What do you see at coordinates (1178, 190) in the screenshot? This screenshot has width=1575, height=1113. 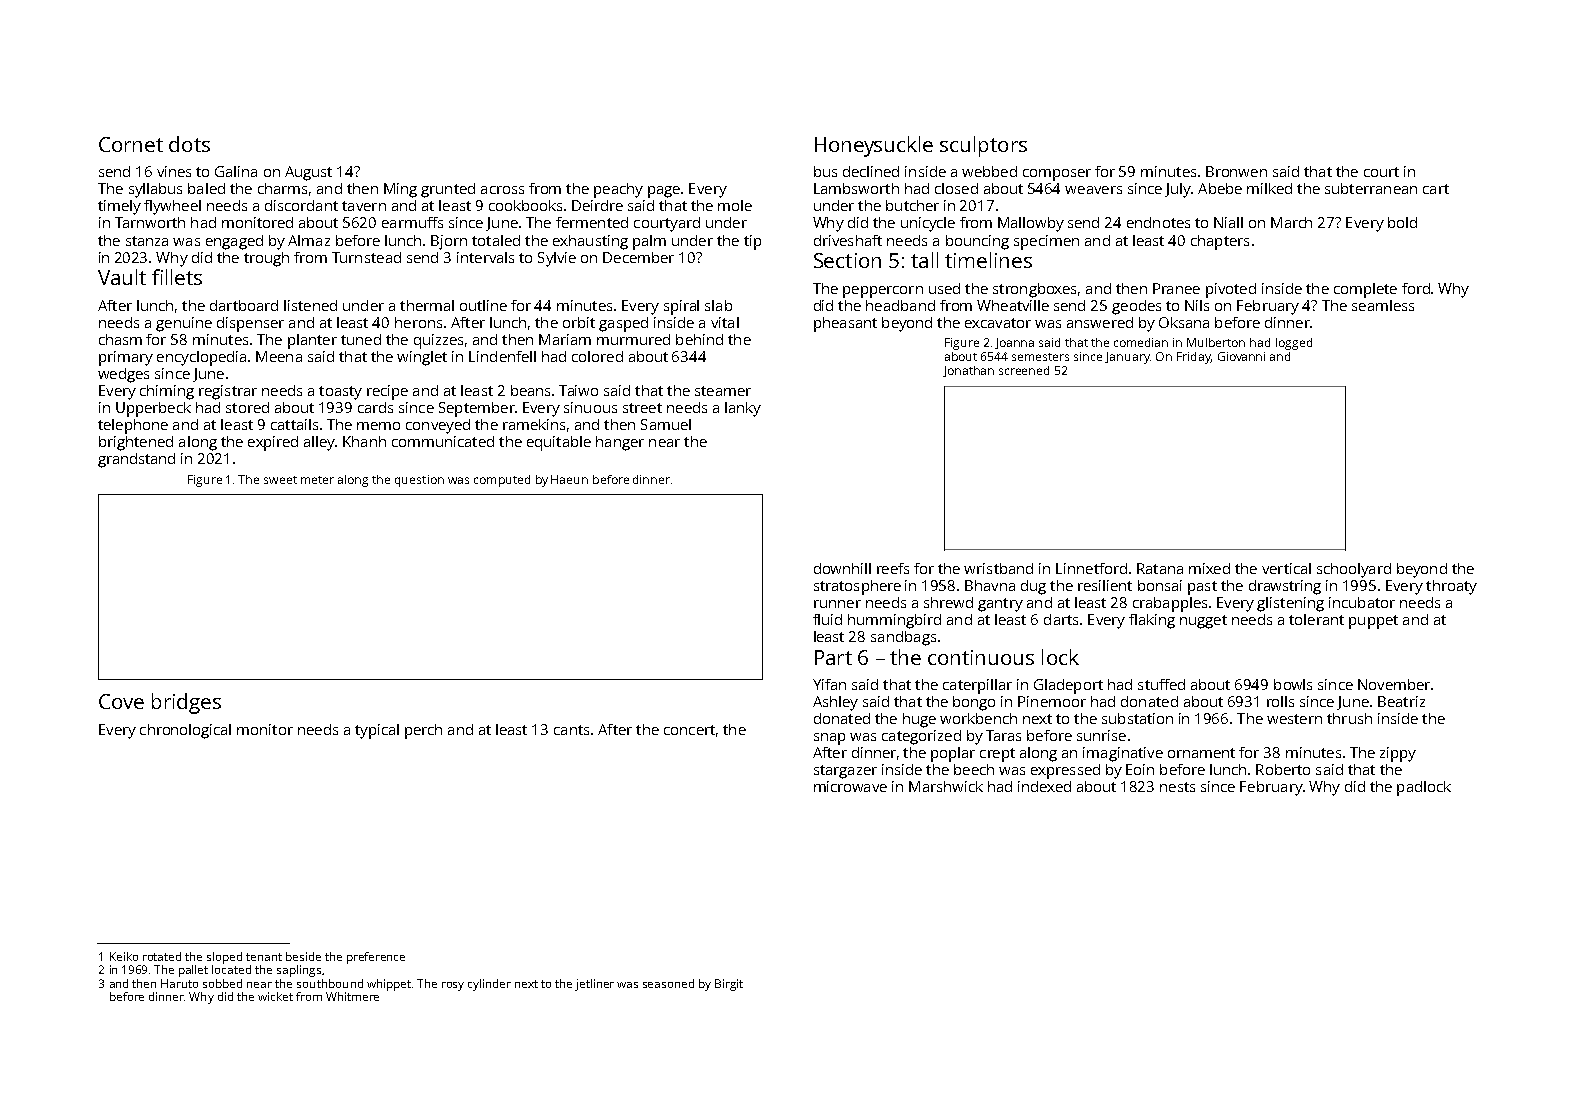 I see `July` at bounding box center [1178, 190].
